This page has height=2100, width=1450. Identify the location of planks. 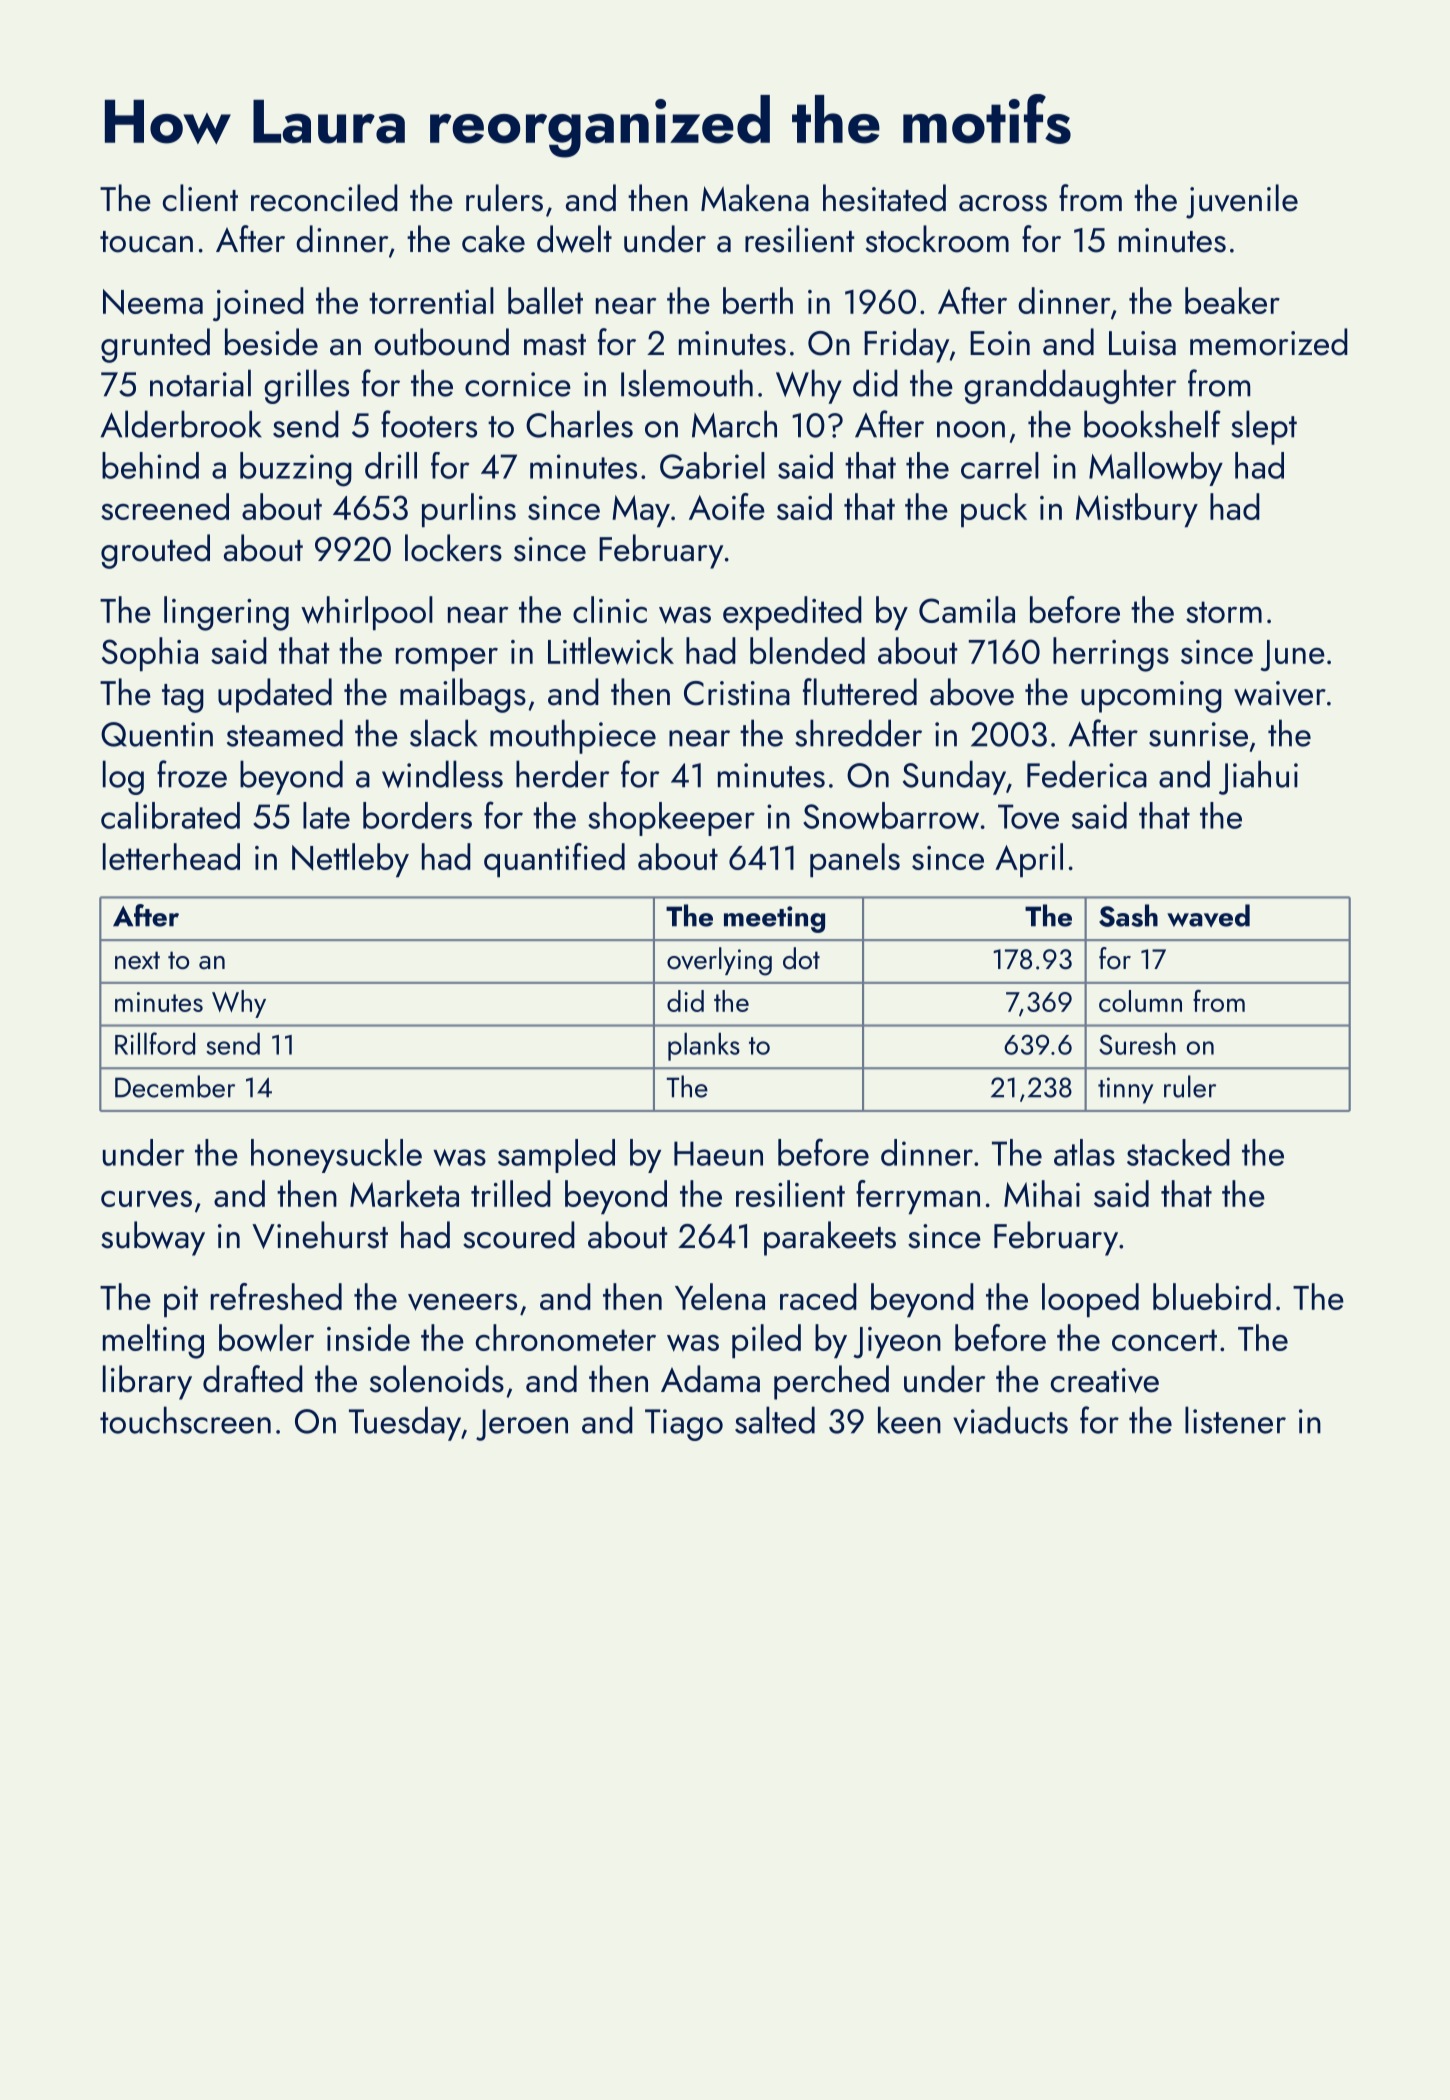
(704, 1047).
